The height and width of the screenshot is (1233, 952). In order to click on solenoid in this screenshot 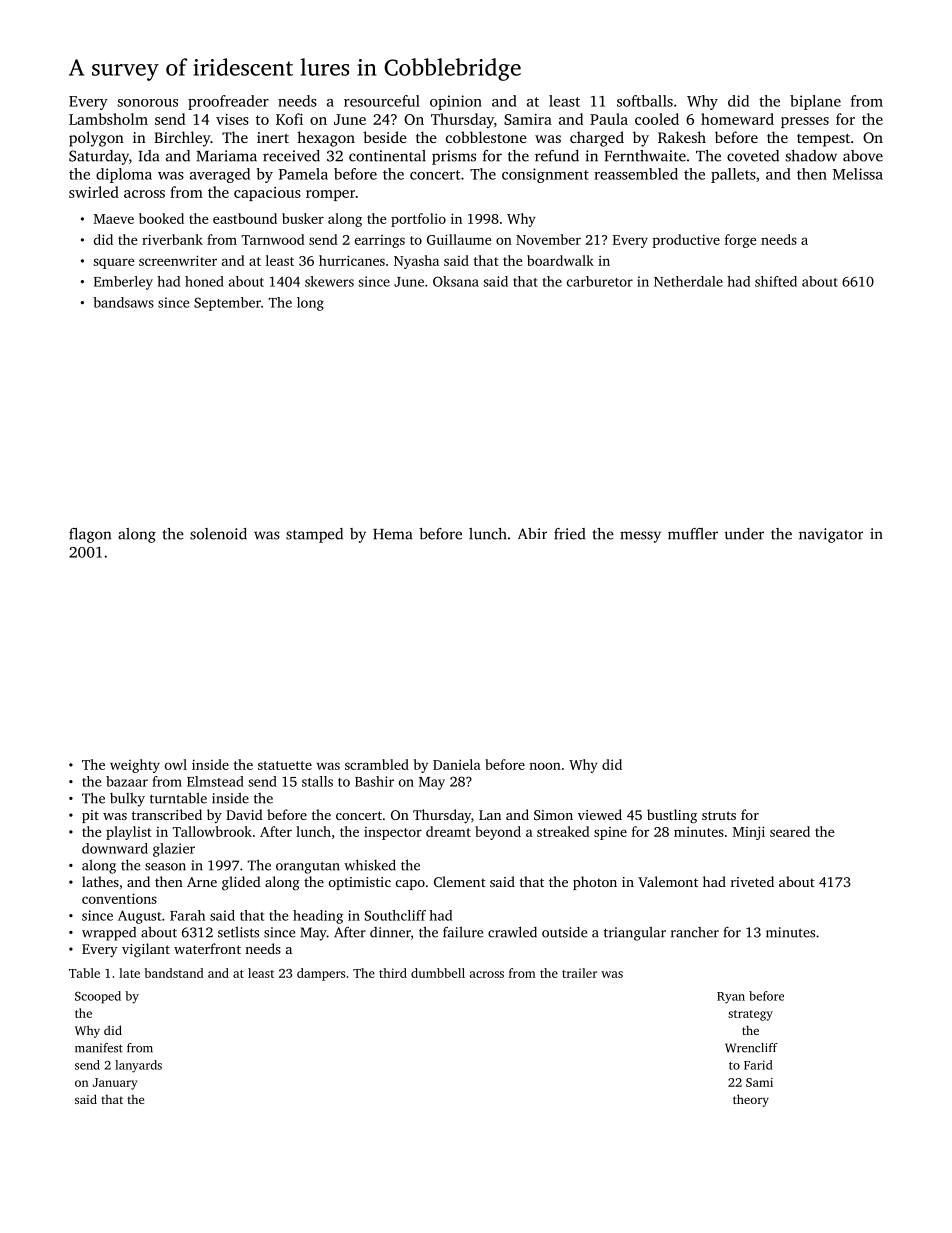, I will do `click(218, 534)`.
